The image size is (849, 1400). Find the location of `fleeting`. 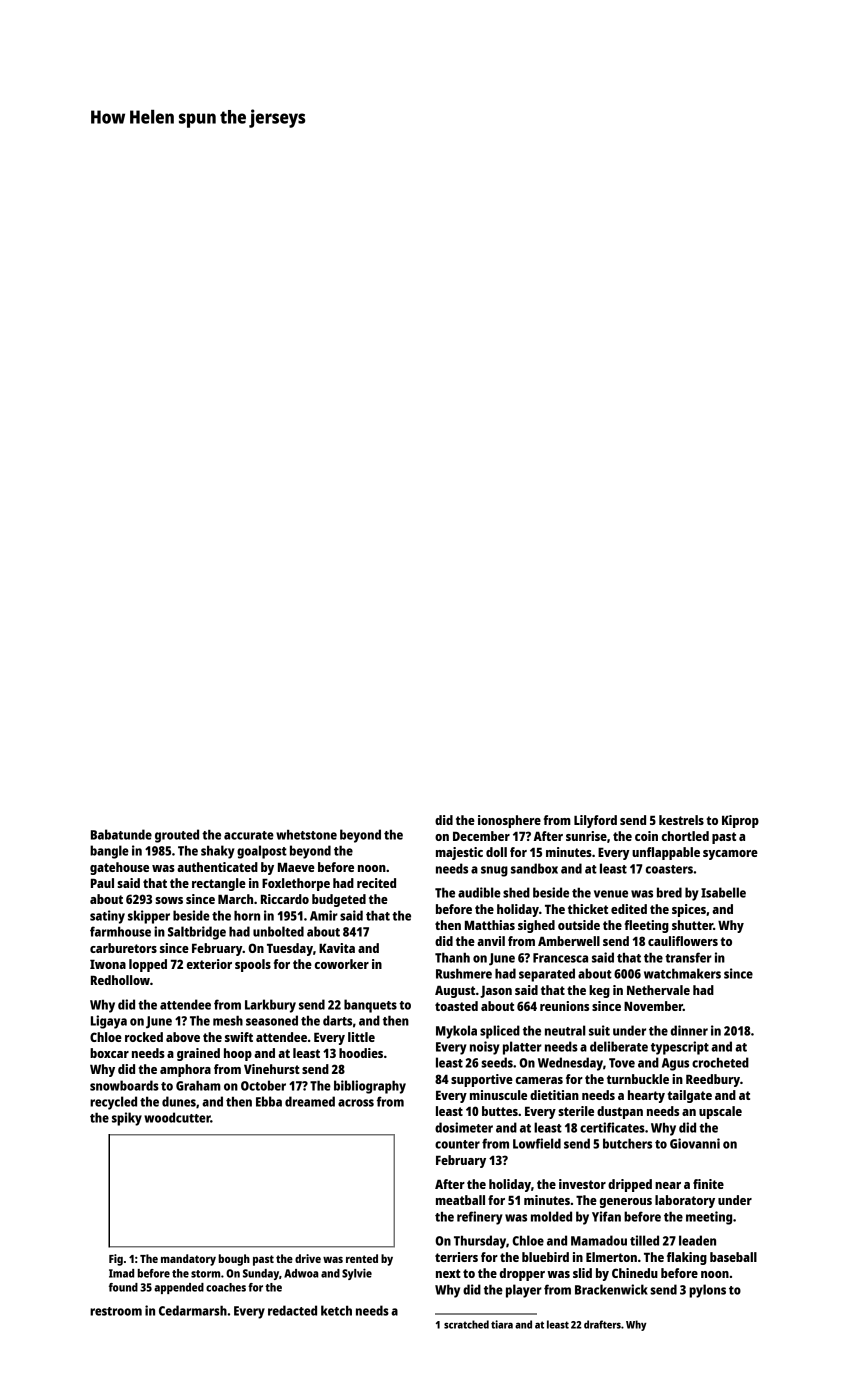

fleeting is located at coordinates (646, 926).
